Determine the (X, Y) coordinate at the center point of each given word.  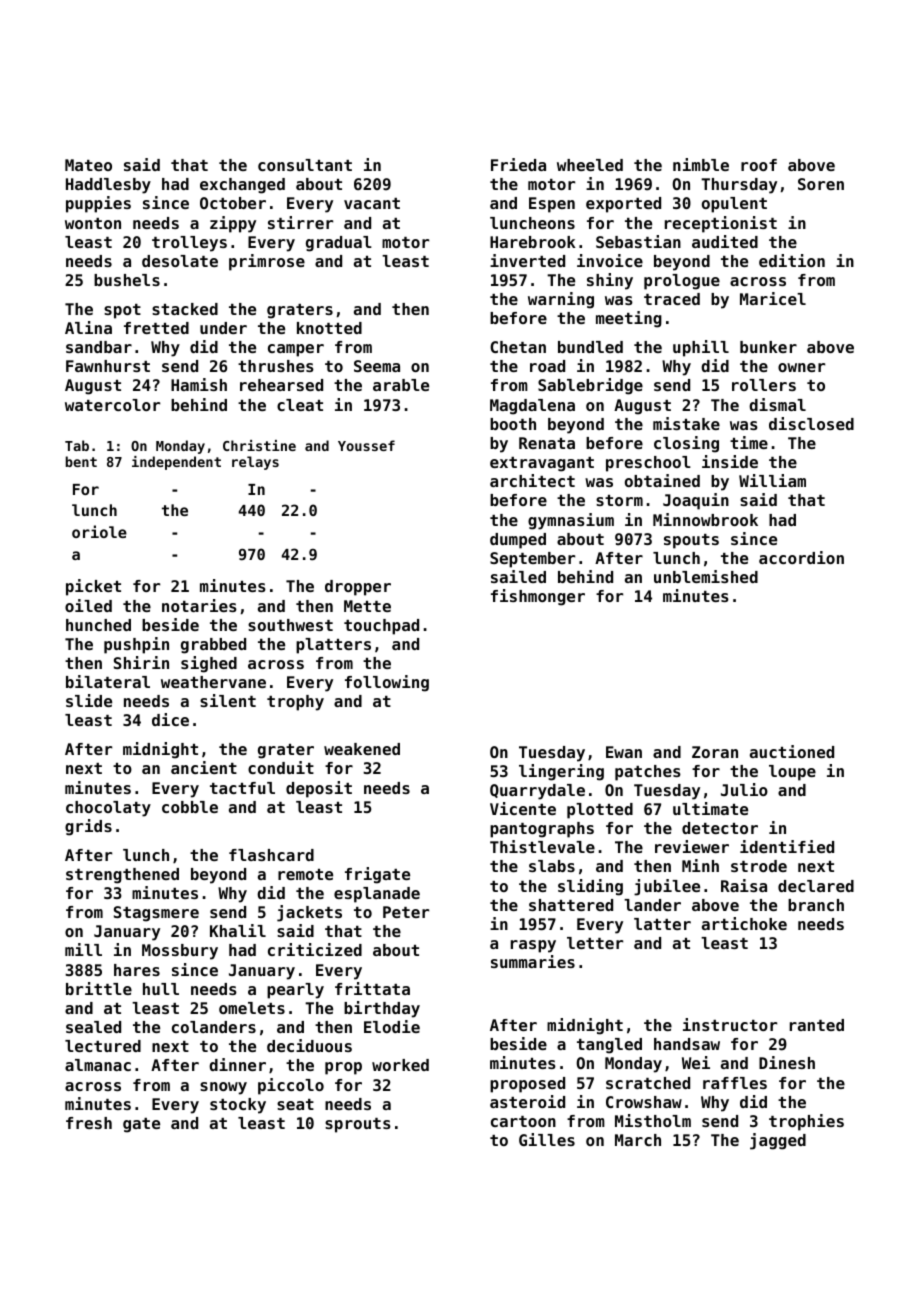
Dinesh (787, 1062)
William (772, 480)
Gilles (547, 1139)
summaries (533, 961)
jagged (778, 1141)
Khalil (238, 930)
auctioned (792, 751)
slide (89, 700)
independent (176, 463)
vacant (372, 203)
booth (513, 424)
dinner (237, 1064)
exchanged (242, 186)
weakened (362, 749)
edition (792, 260)
